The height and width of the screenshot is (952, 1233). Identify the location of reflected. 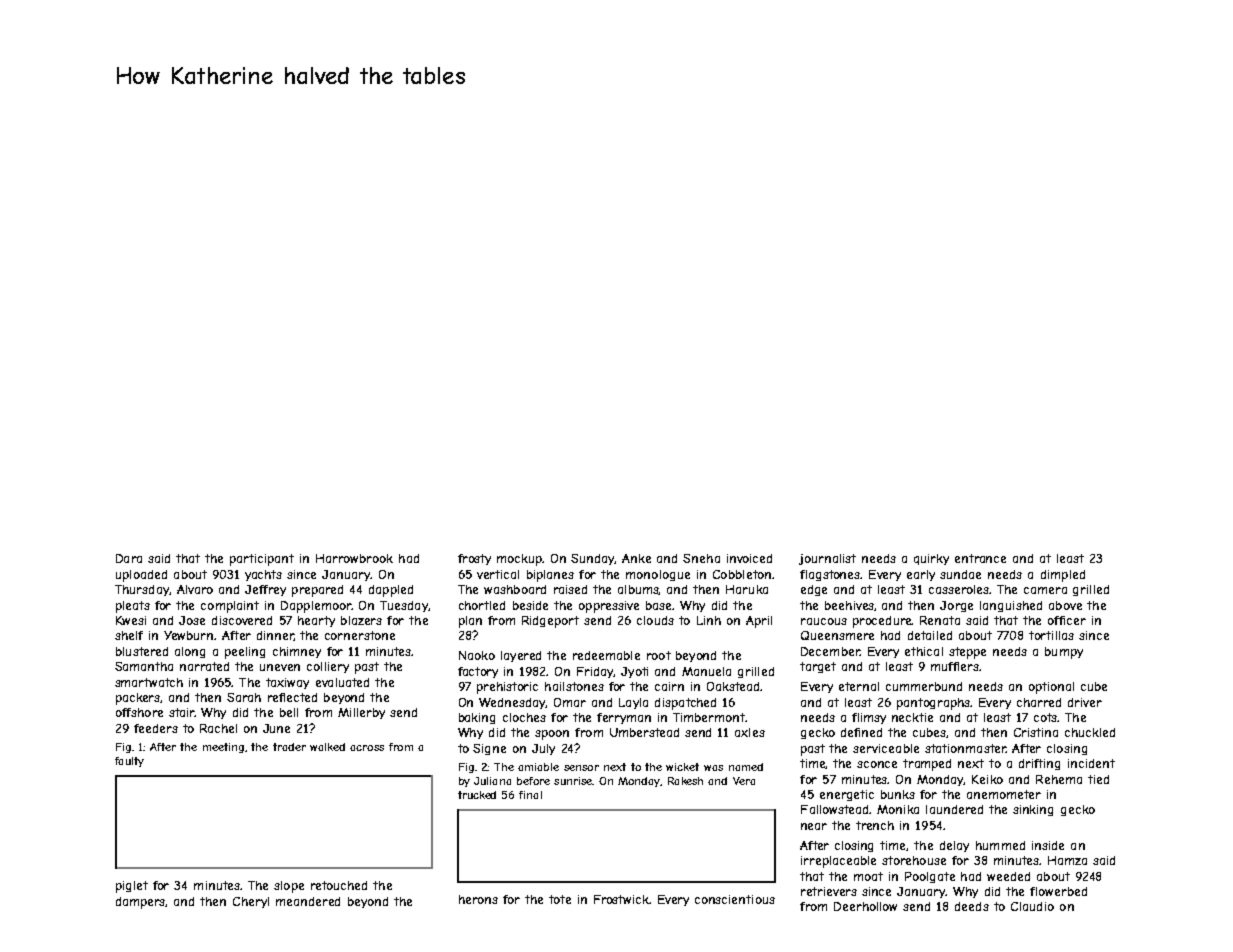
(292, 697).
